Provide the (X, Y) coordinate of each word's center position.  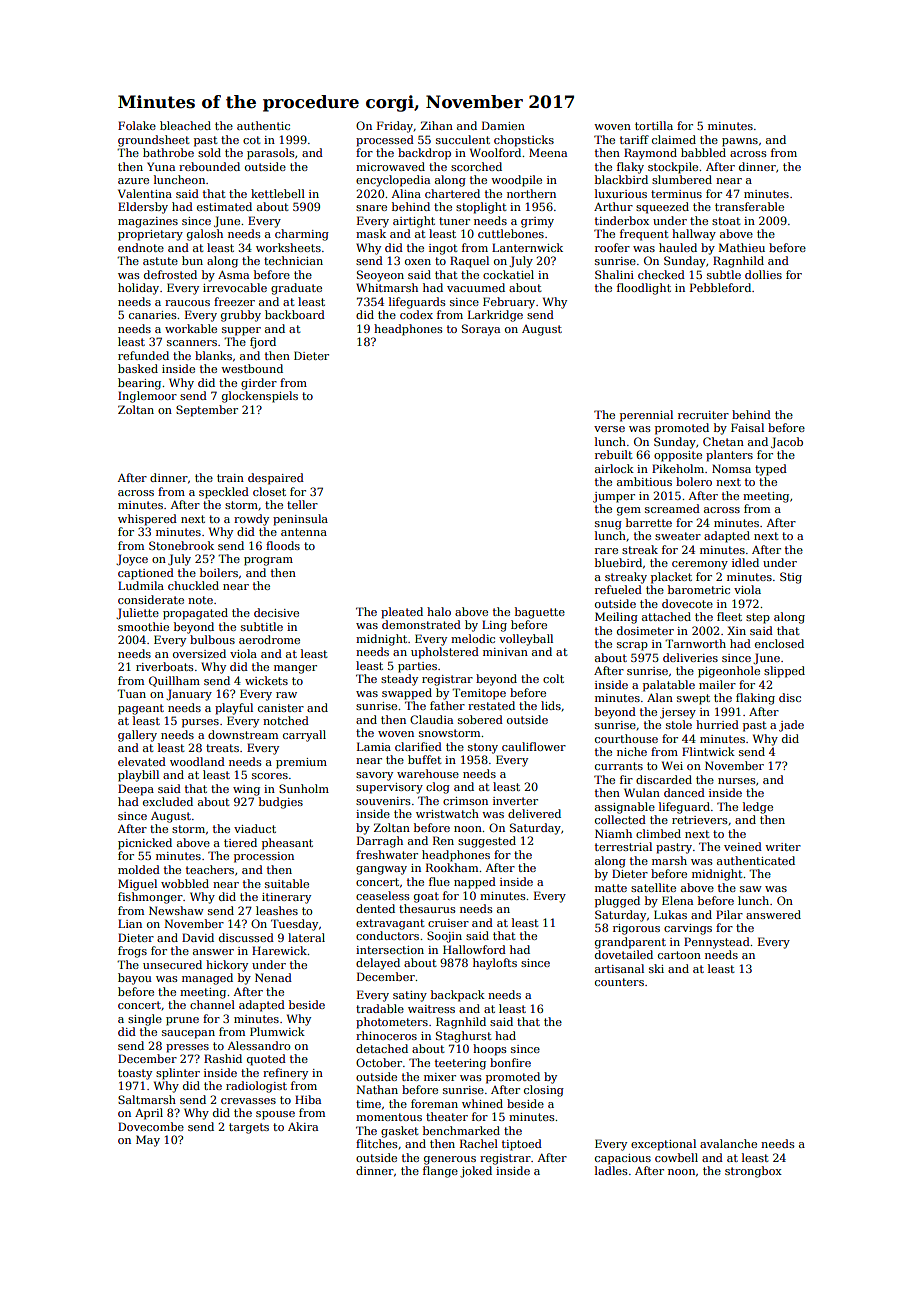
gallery (137, 736)
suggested (487, 842)
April (149, 1114)
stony (483, 748)
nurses (737, 781)
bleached (185, 125)
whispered (147, 520)
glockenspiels (260, 397)
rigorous (636, 929)
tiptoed (522, 1145)
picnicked (145, 844)
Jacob (787, 443)
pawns (740, 142)
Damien (503, 125)
